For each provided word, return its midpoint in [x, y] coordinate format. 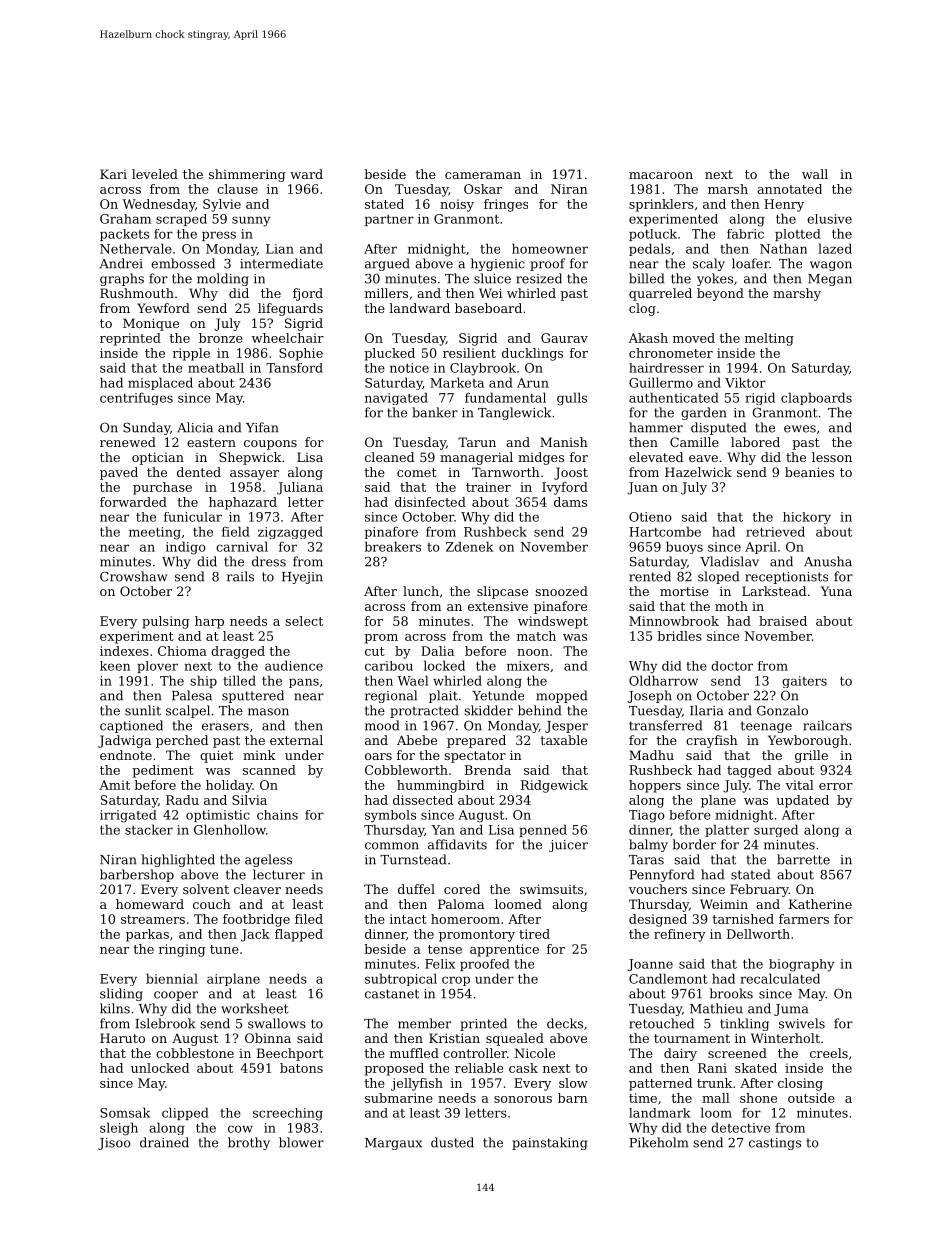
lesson [832, 457]
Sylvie [222, 205]
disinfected [430, 502]
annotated [789, 189]
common [392, 846]
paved [119, 473]
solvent [206, 889]
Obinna [268, 1038]
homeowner [550, 248]
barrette [803, 859]
